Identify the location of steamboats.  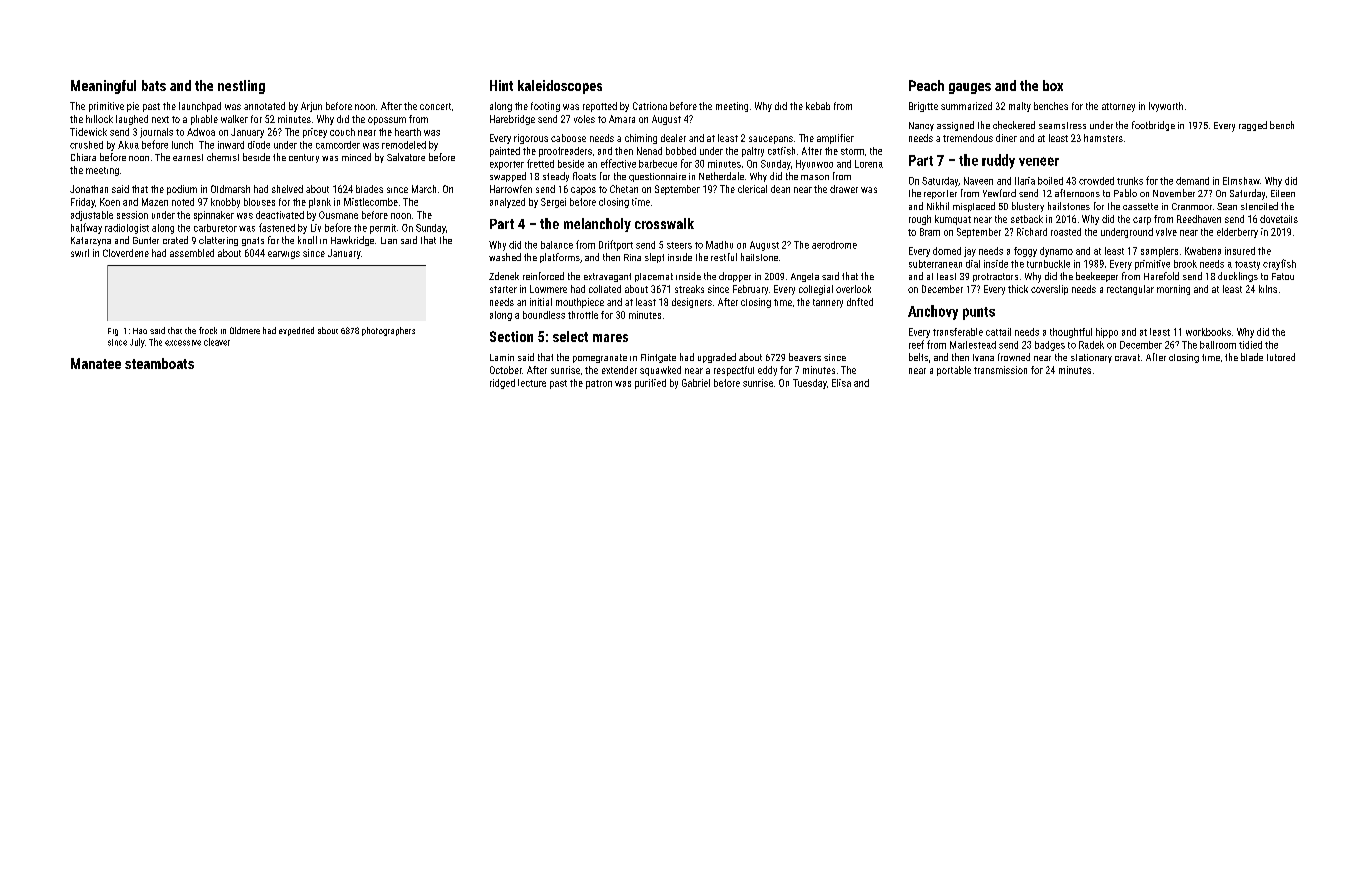
(159, 363).
